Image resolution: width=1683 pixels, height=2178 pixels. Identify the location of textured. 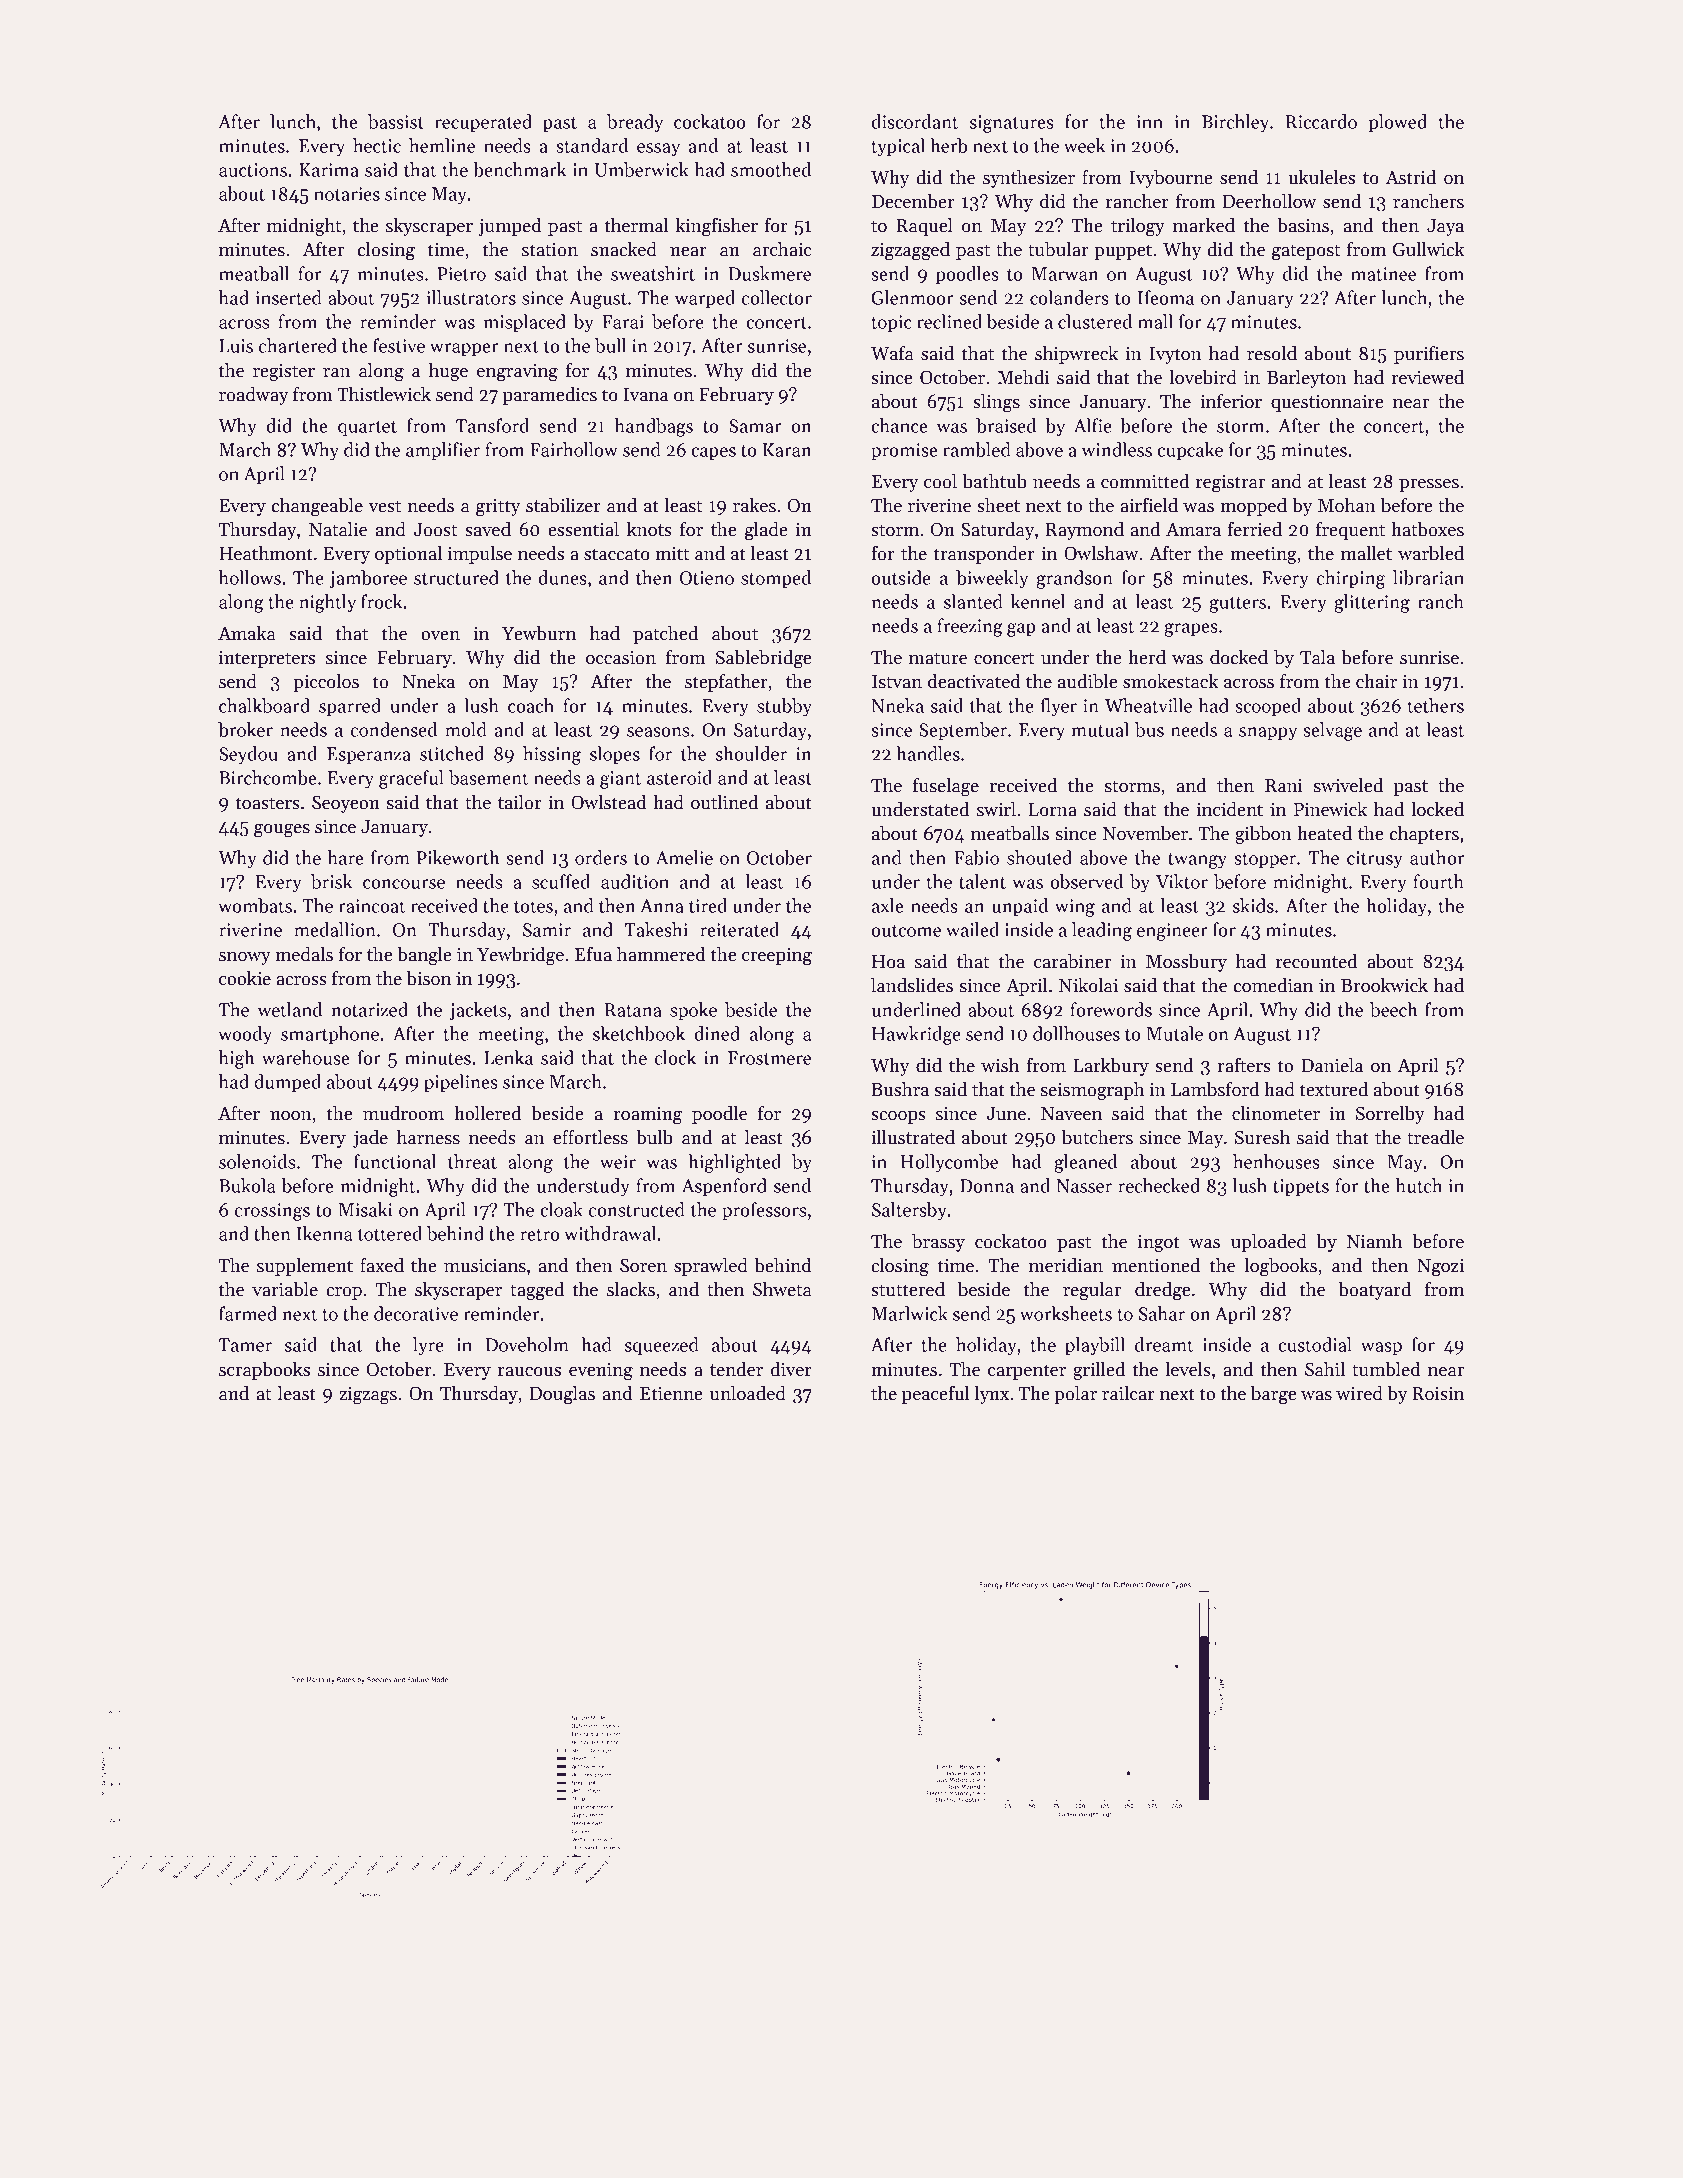
(1334, 1089).
